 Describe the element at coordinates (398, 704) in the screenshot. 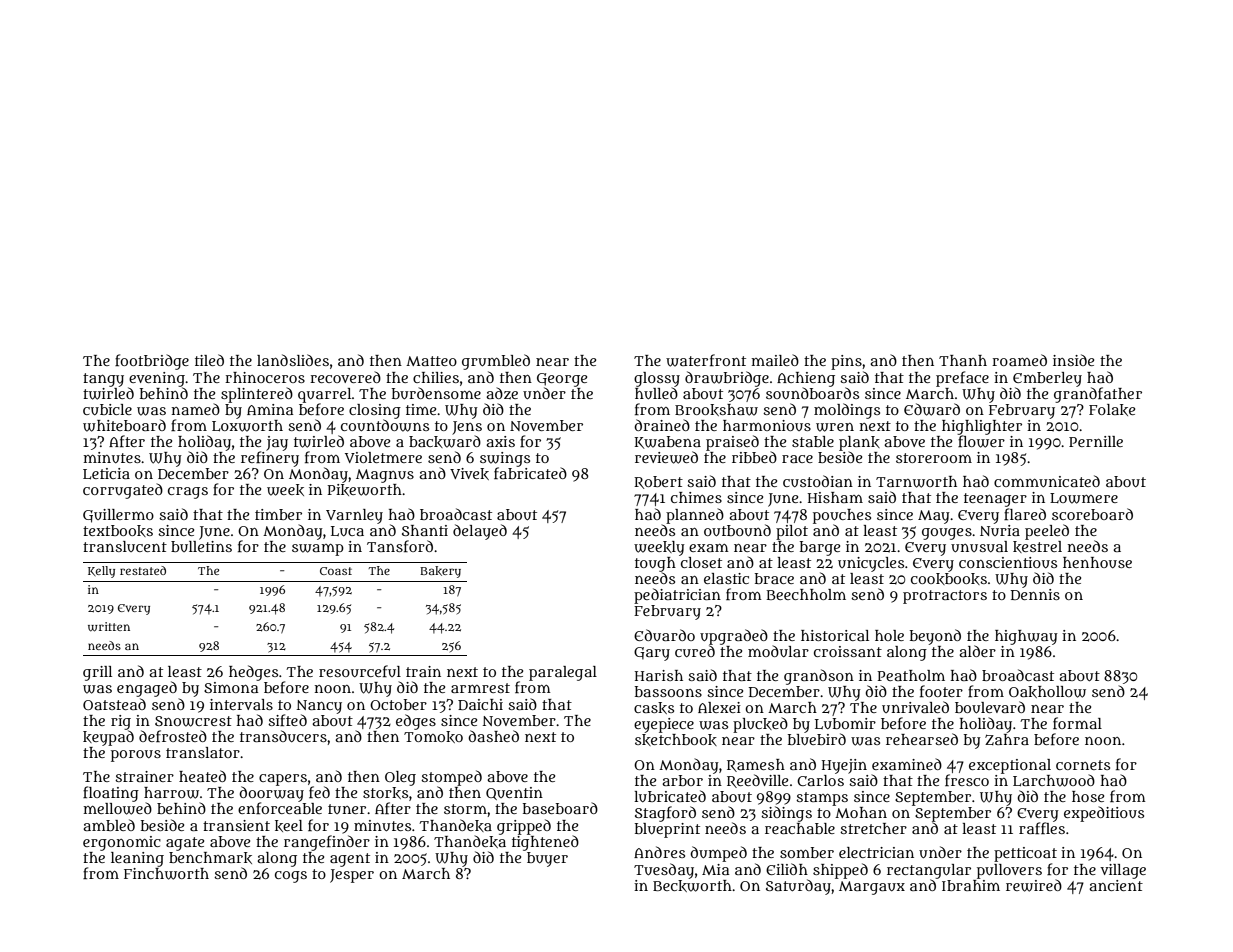

I see `October` at that location.
